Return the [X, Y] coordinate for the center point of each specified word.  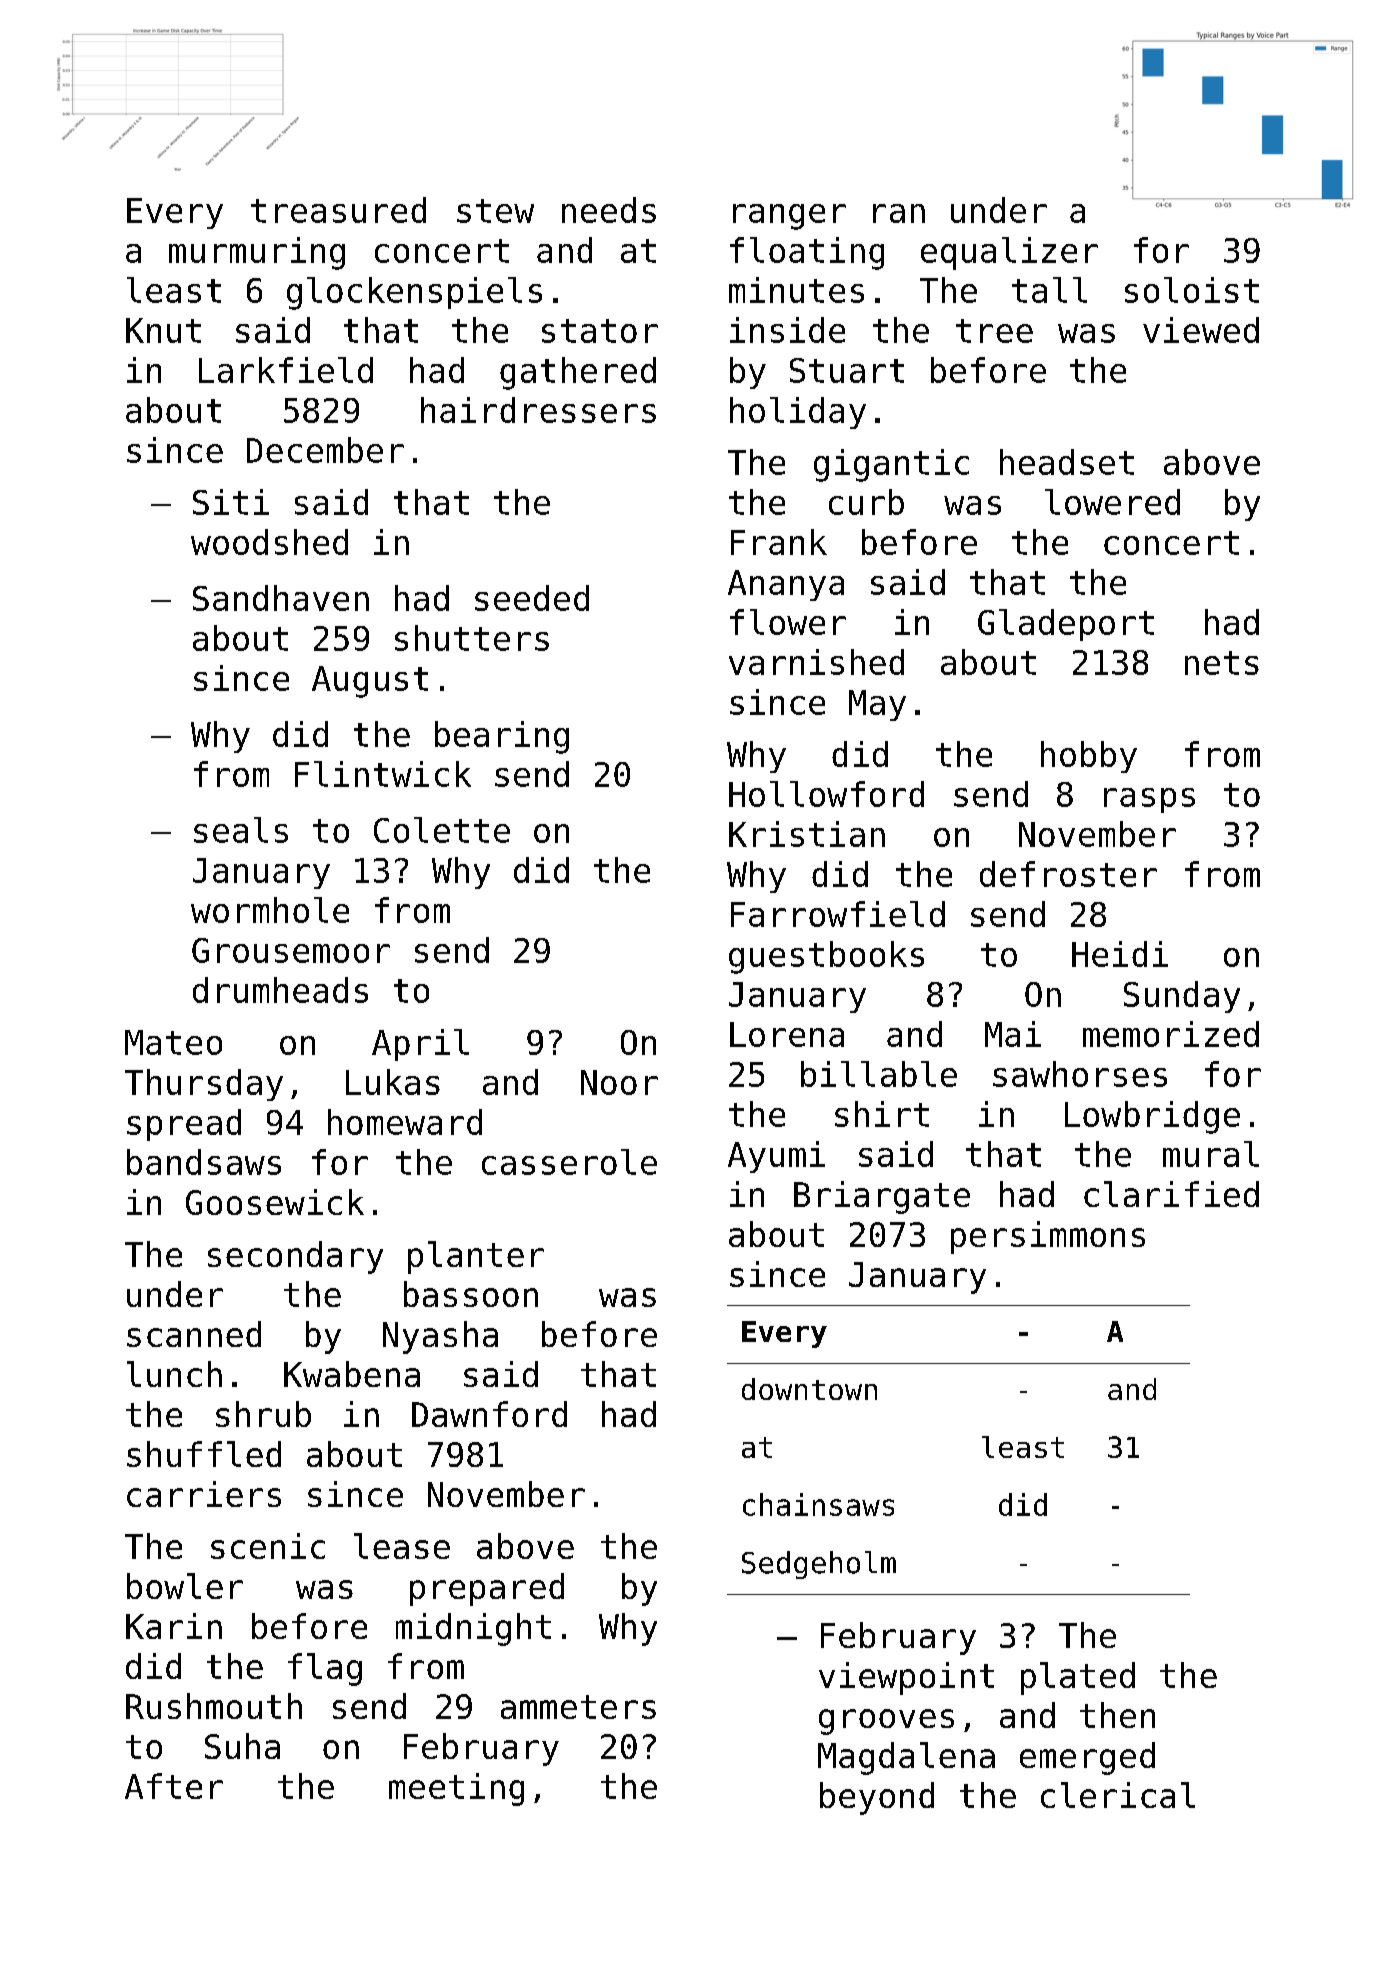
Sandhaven [281, 598]
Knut [163, 330]
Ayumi [776, 1157]
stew [495, 211]
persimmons [1048, 1237]
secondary [295, 1257]
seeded [532, 598]
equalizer [1009, 253]
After [174, 1786]
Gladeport [1066, 625]
